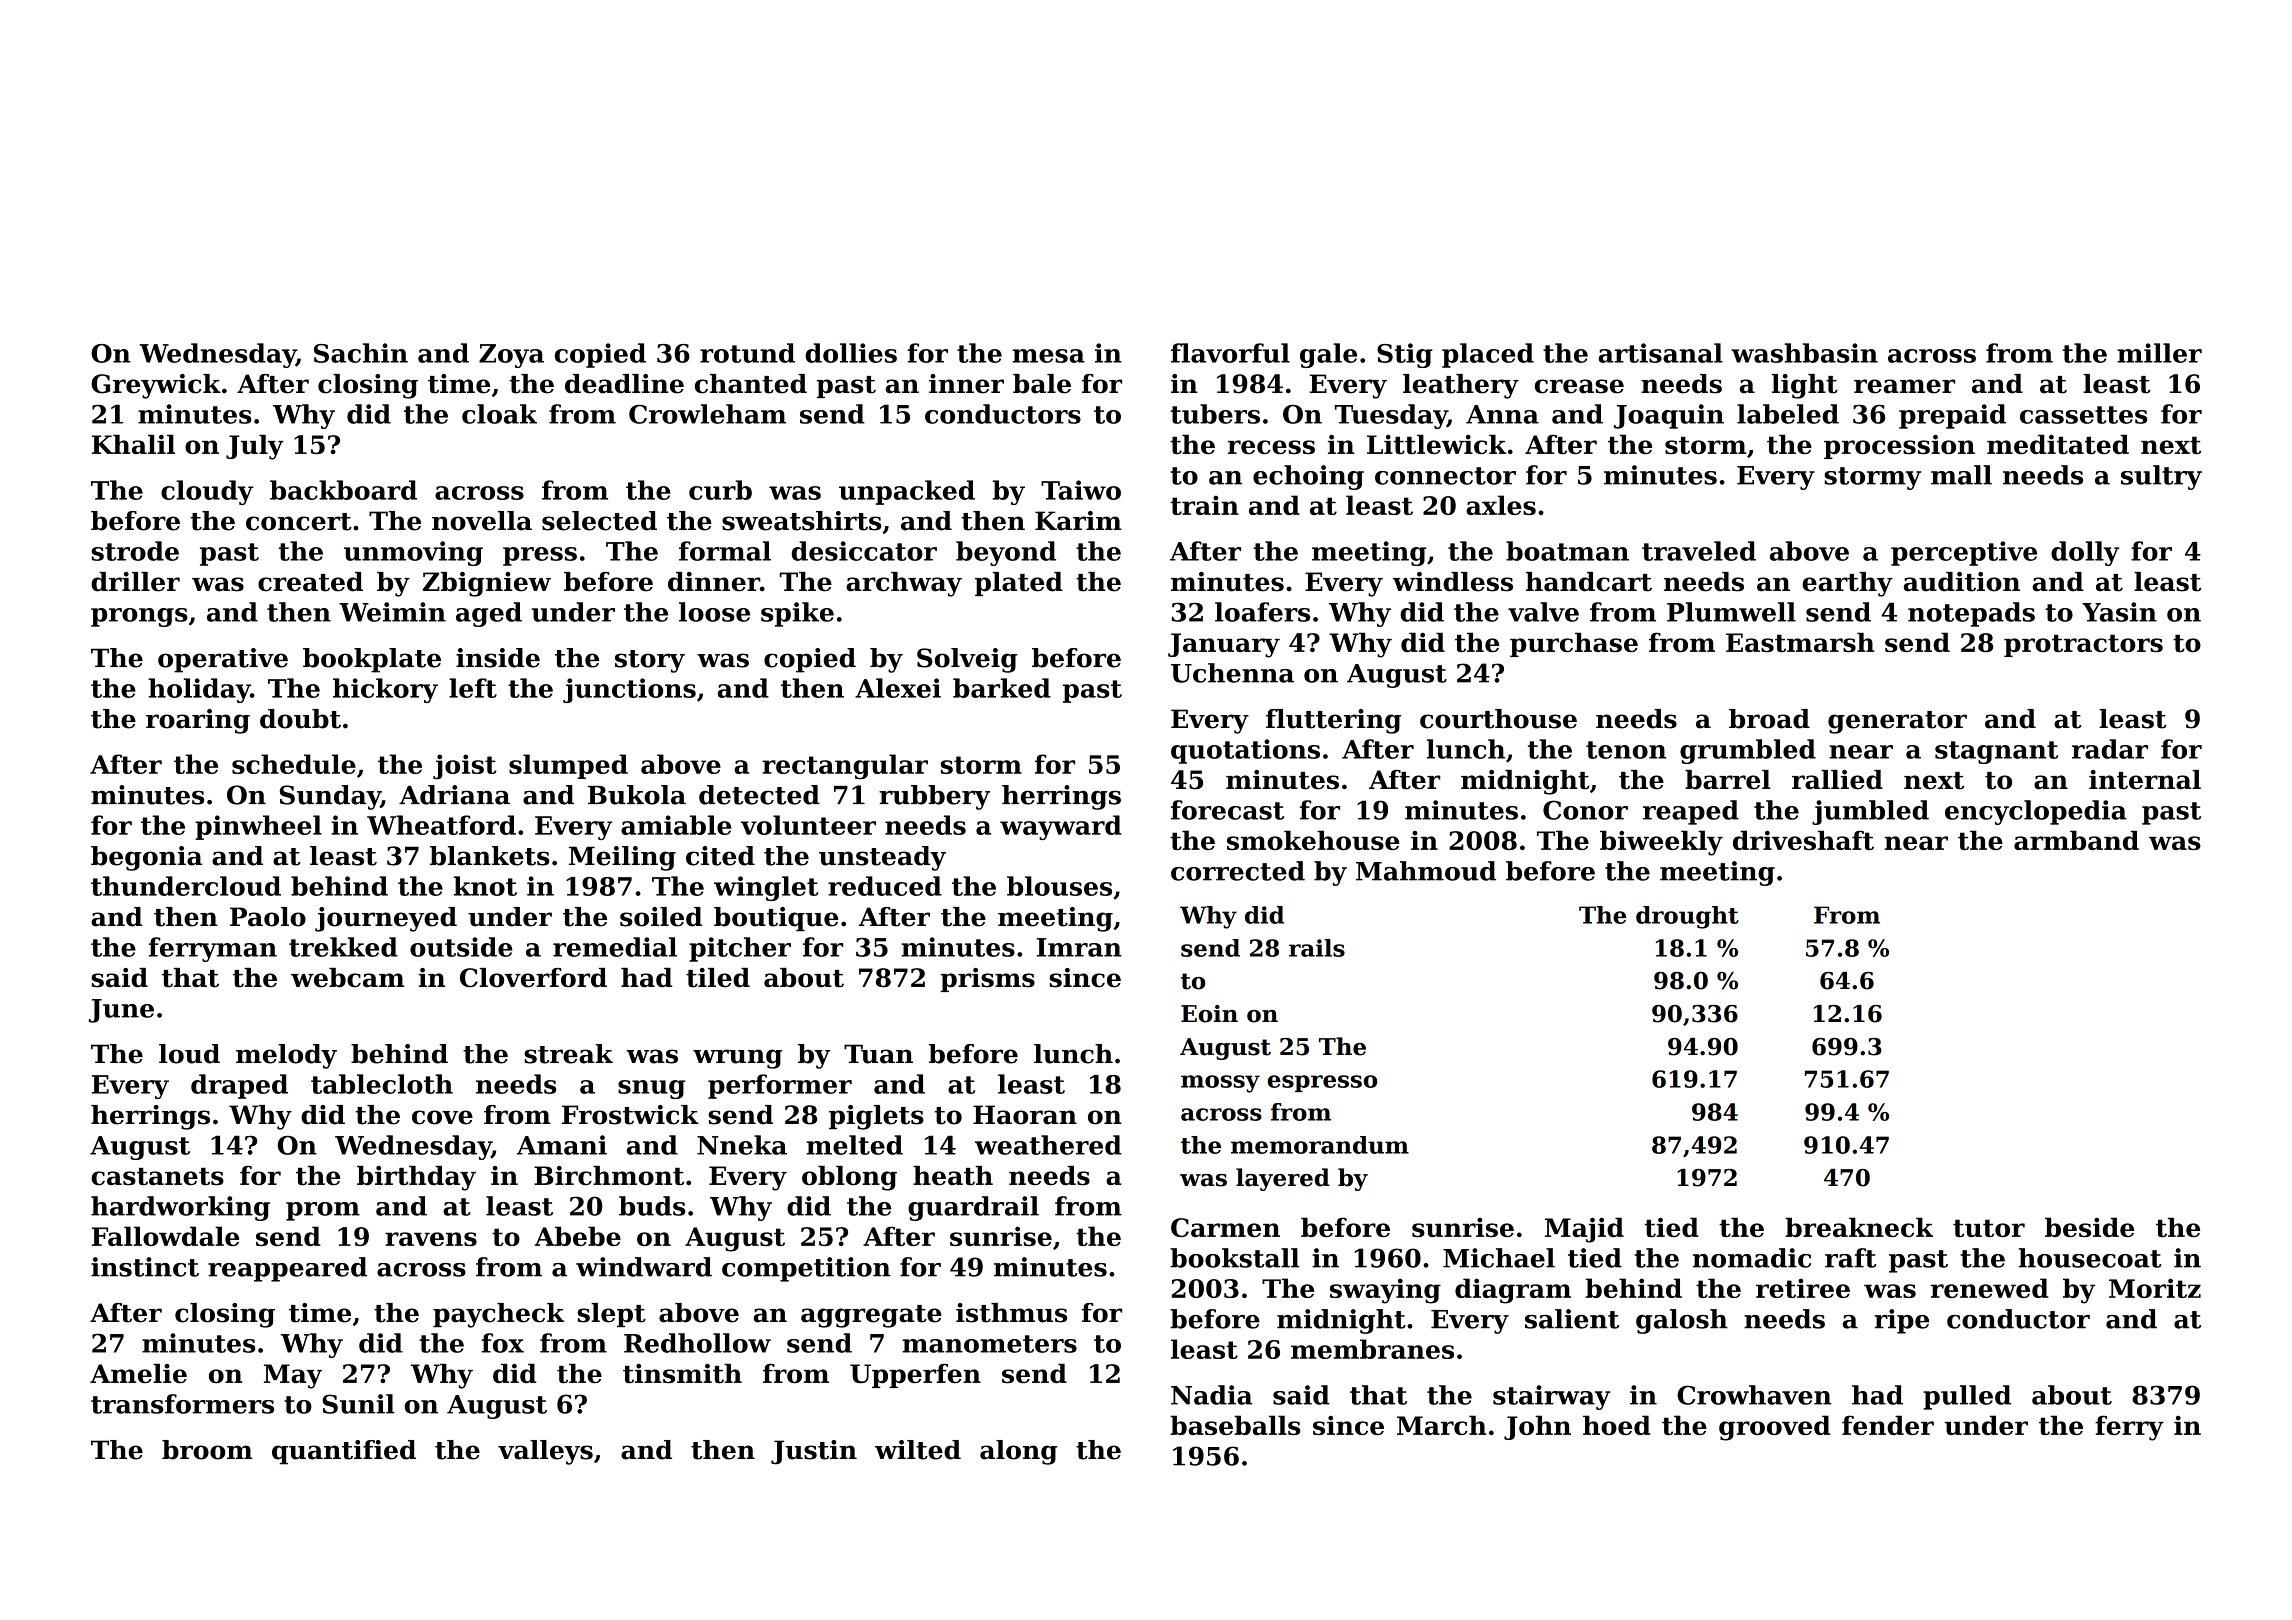 The height and width of the page is (1620, 2292). Describe the element at coordinates (1971, 614) in the page. I see `notepads` at that location.
